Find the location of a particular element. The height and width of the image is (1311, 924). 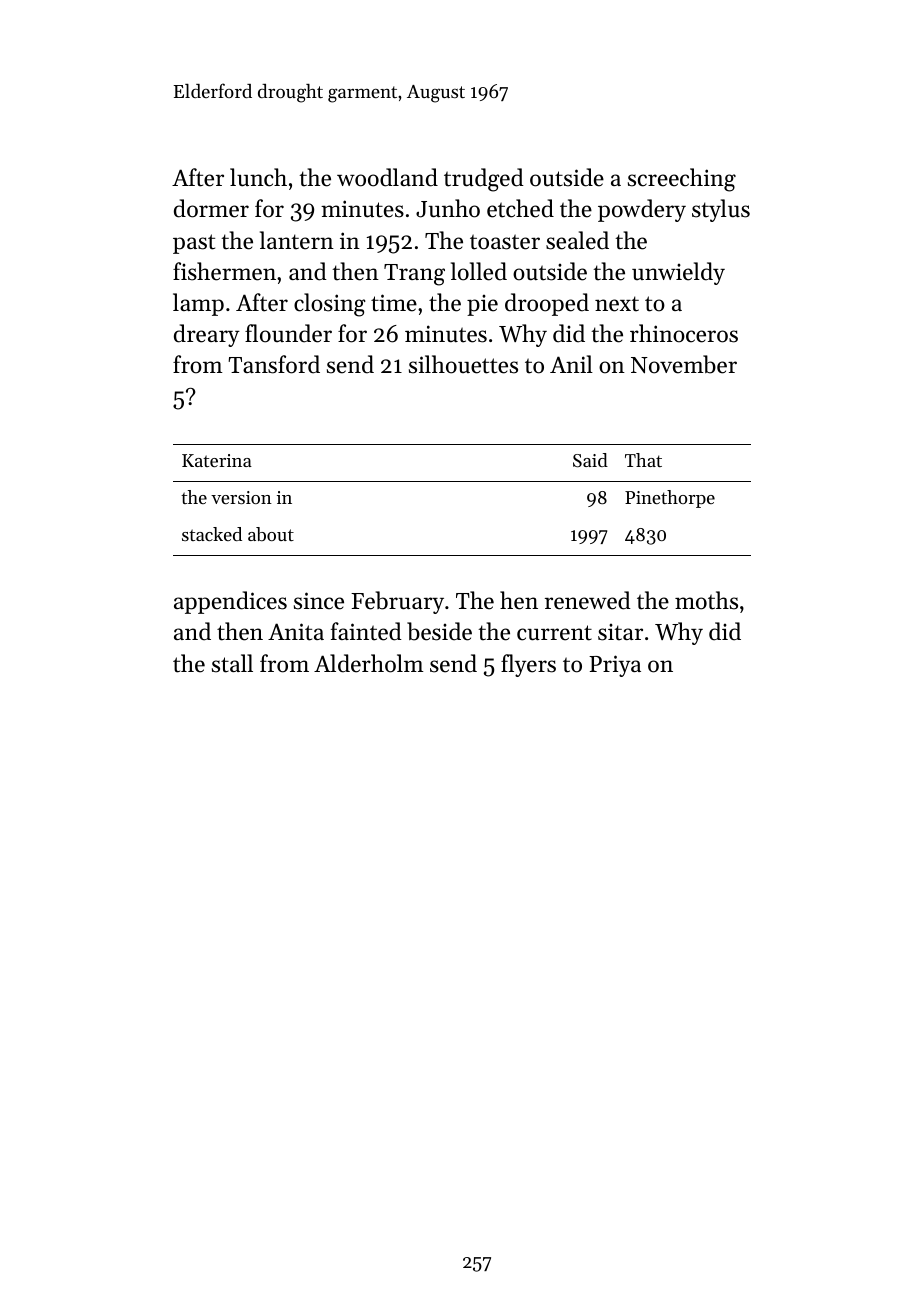

flyers is located at coordinates (528, 665).
